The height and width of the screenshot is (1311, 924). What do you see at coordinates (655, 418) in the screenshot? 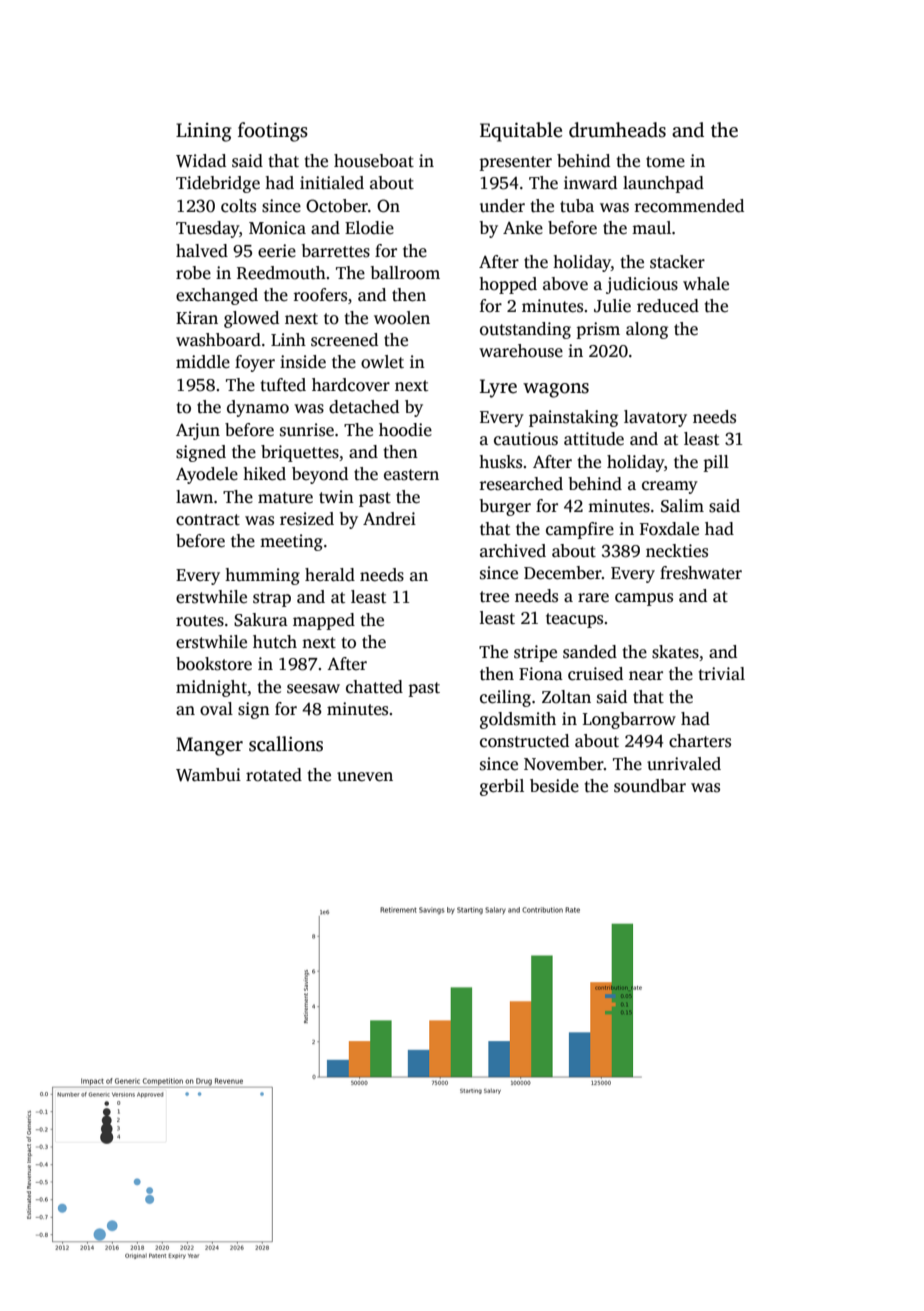
I see `lavatory` at bounding box center [655, 418].
